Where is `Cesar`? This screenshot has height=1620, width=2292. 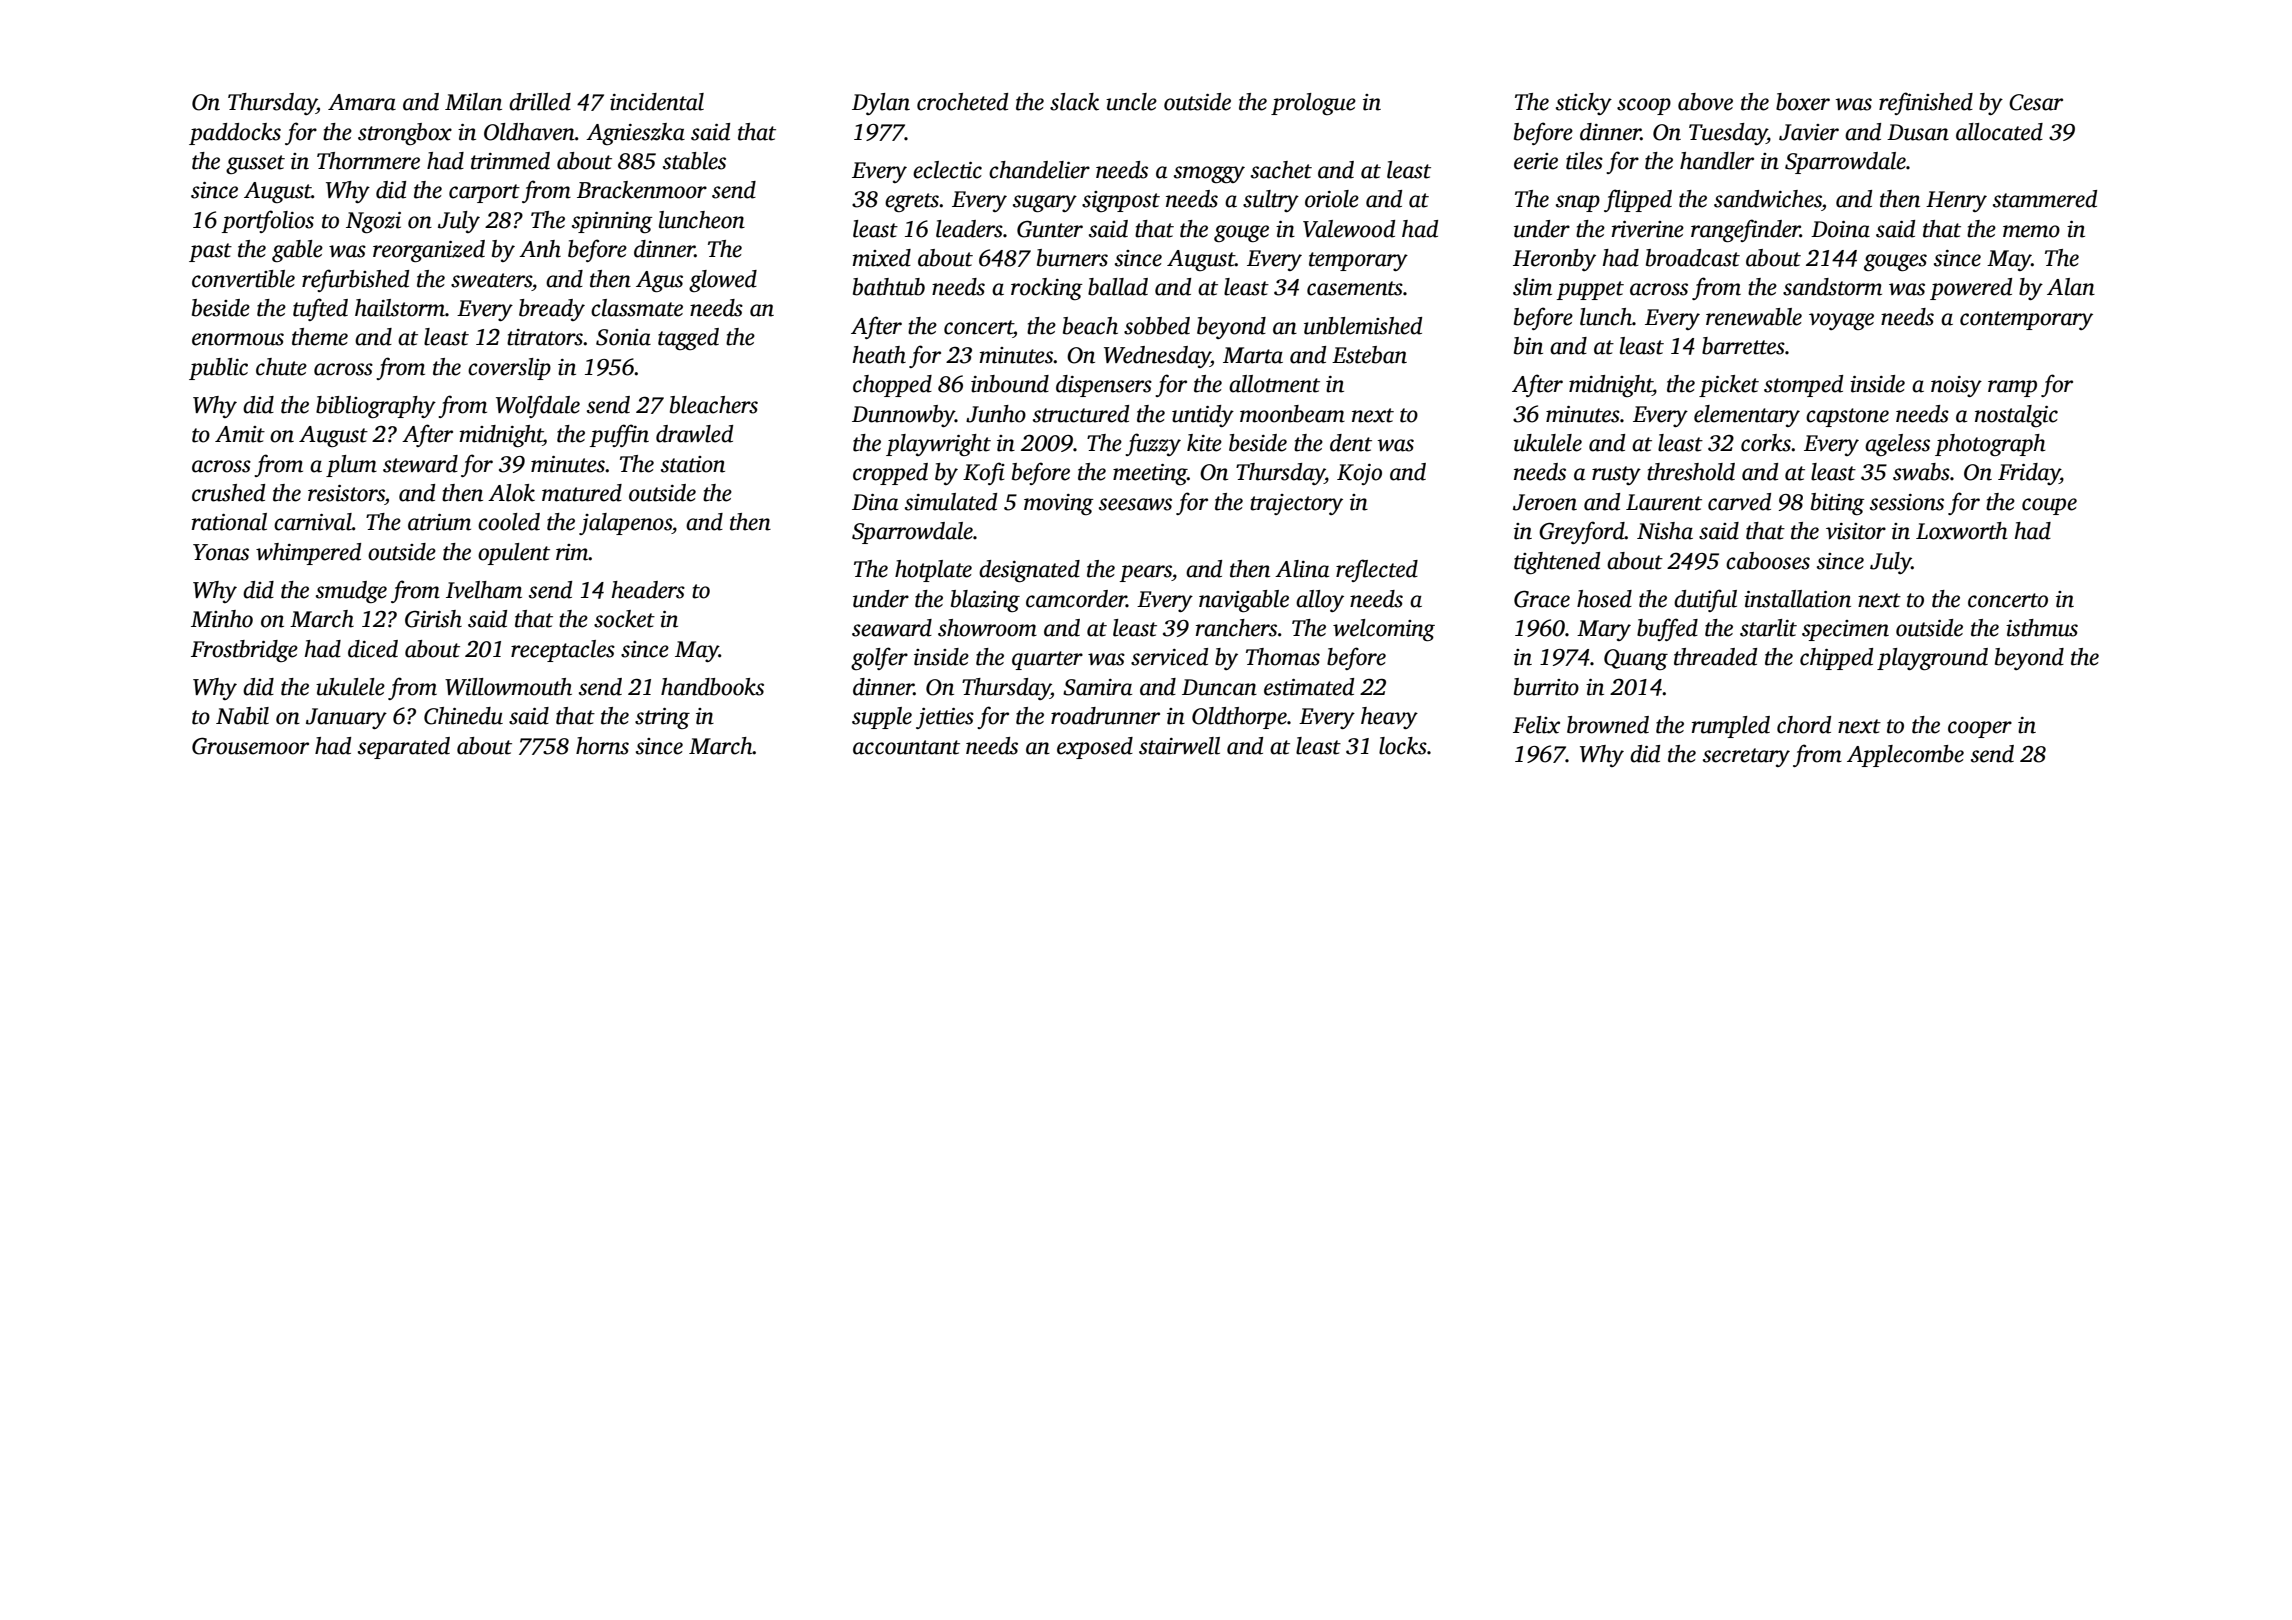 Cesar is located at coordinates (2036, 102).
